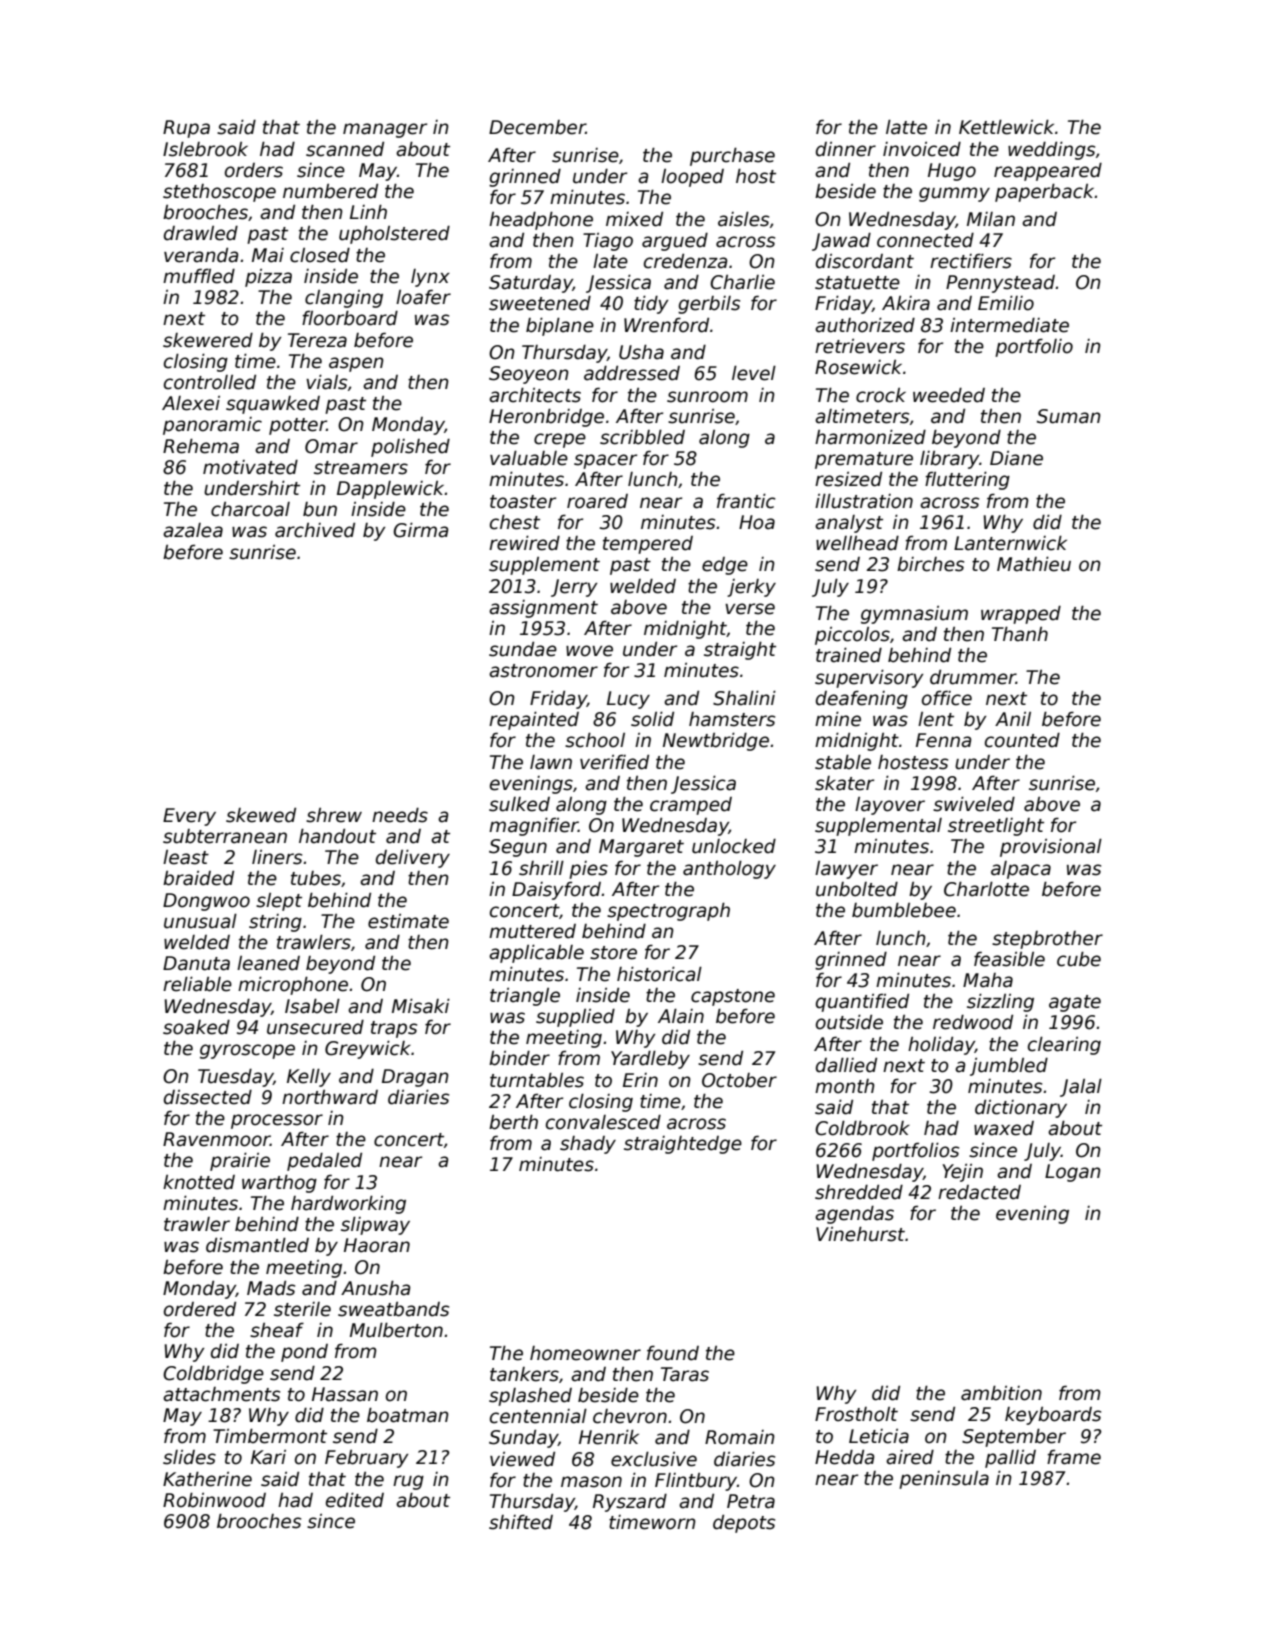  I want to click on tempered, so click(648, 545).
